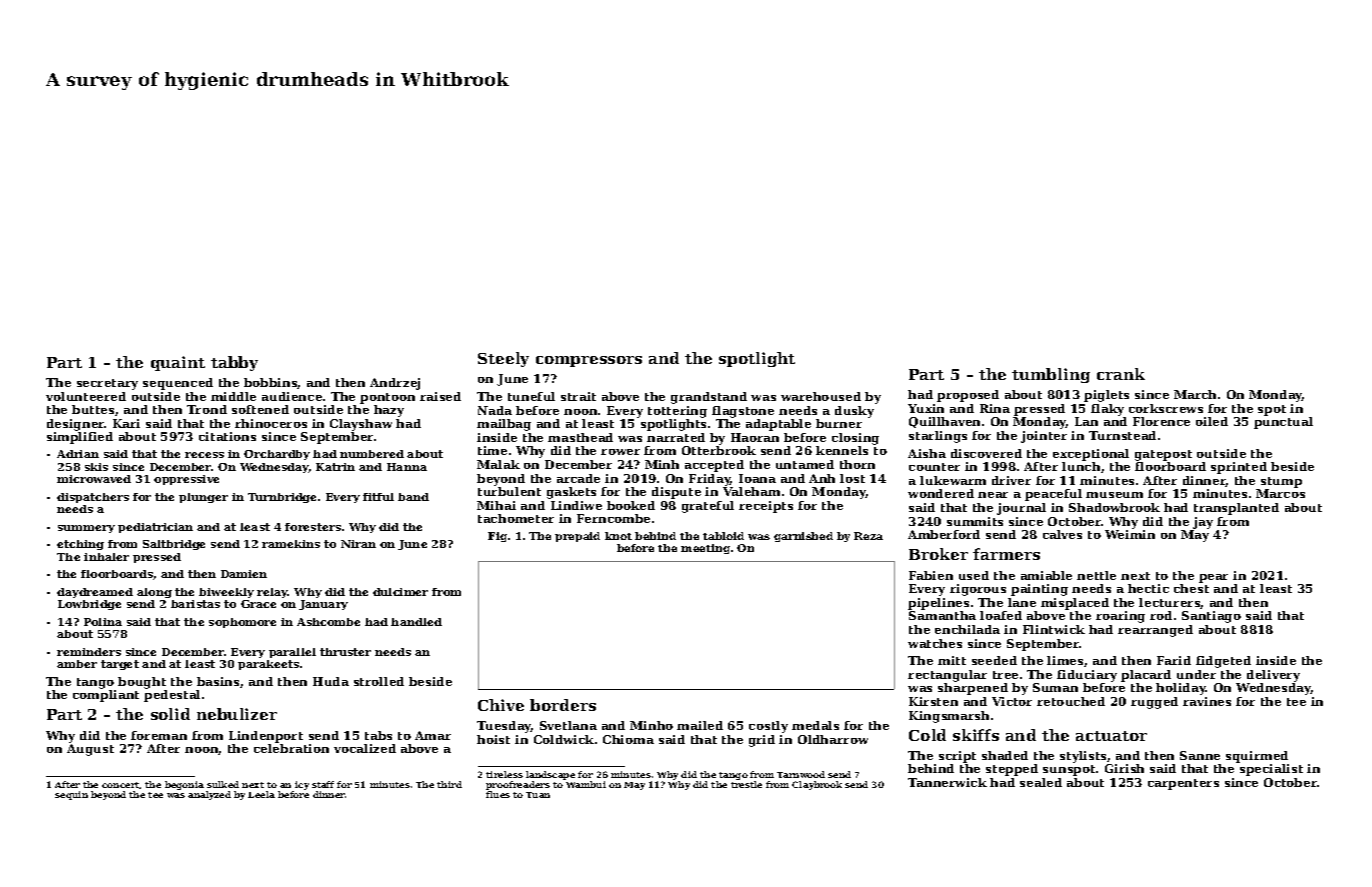  What do you see at coordinates (178, 363) in the document?
I see `quaint` at bounding box center [178, 363].
